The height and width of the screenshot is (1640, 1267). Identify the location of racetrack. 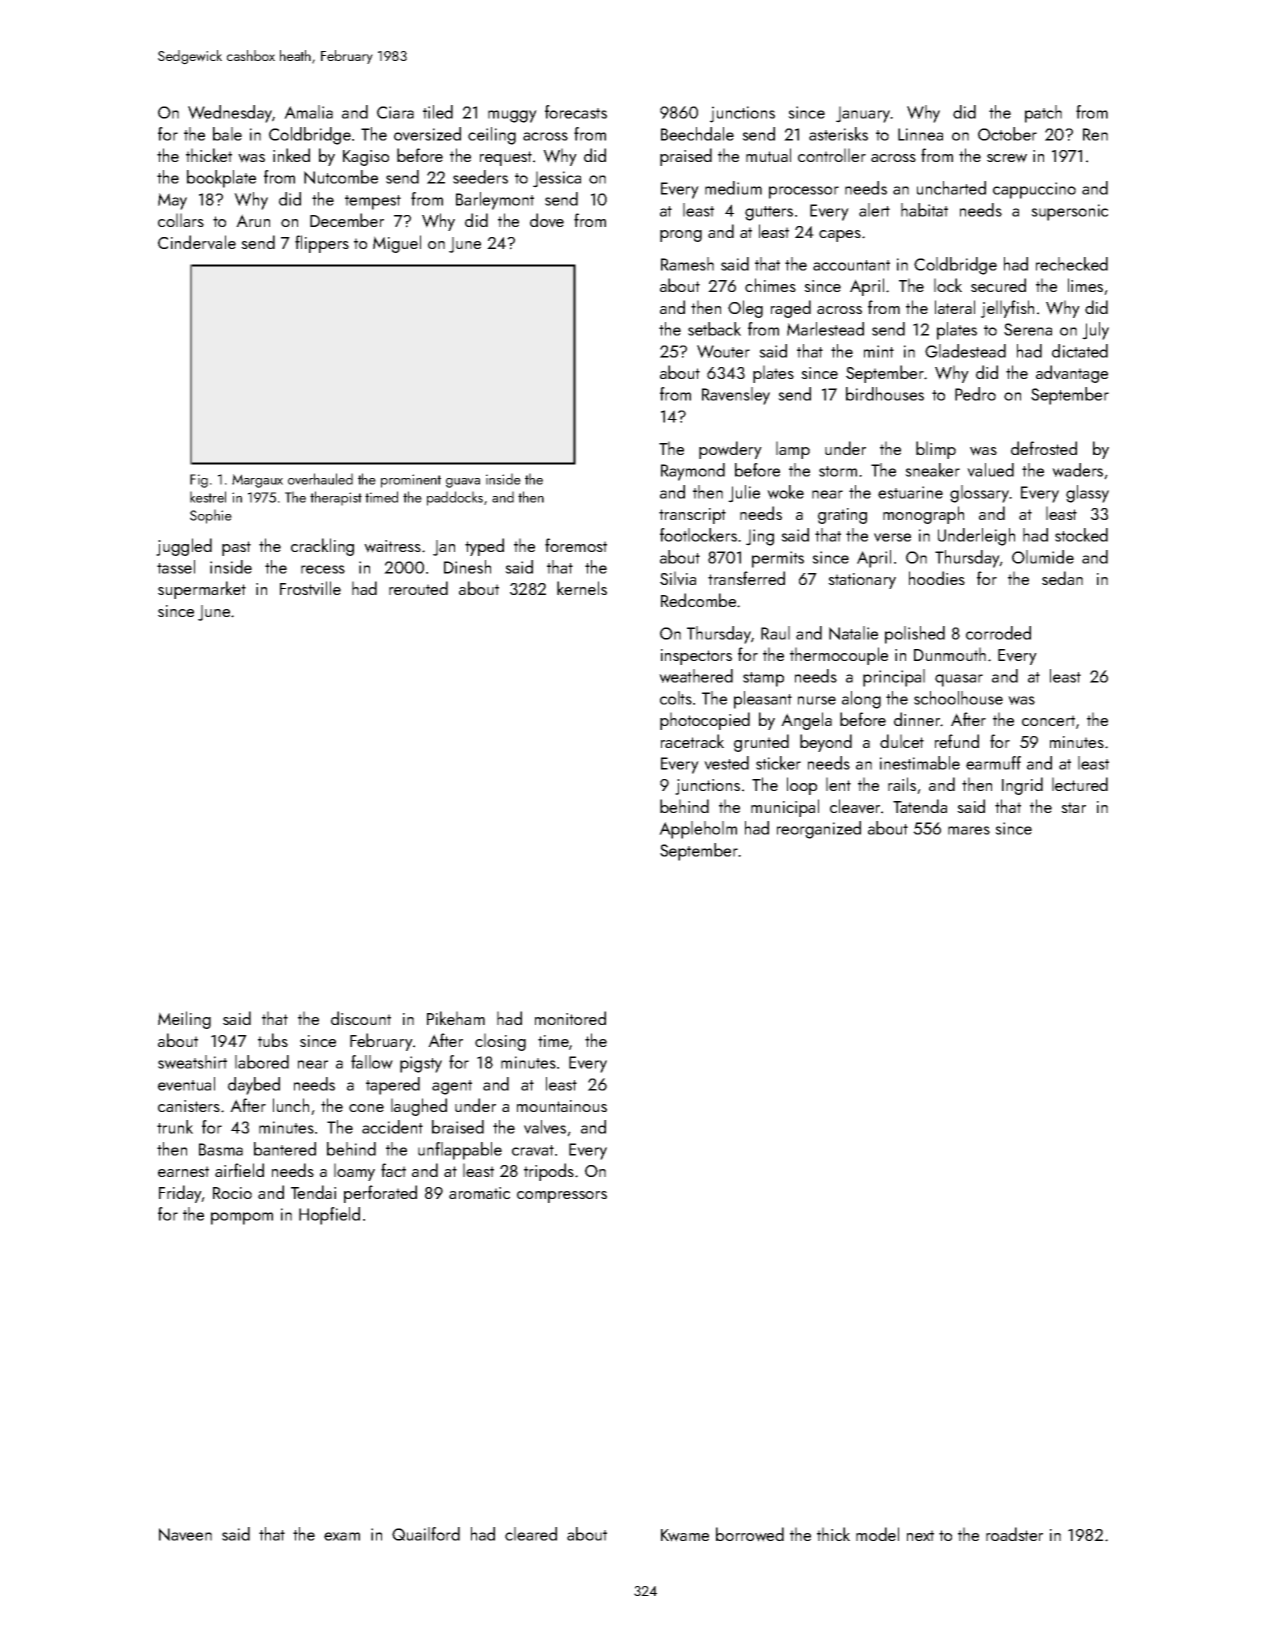
(692, 741).
